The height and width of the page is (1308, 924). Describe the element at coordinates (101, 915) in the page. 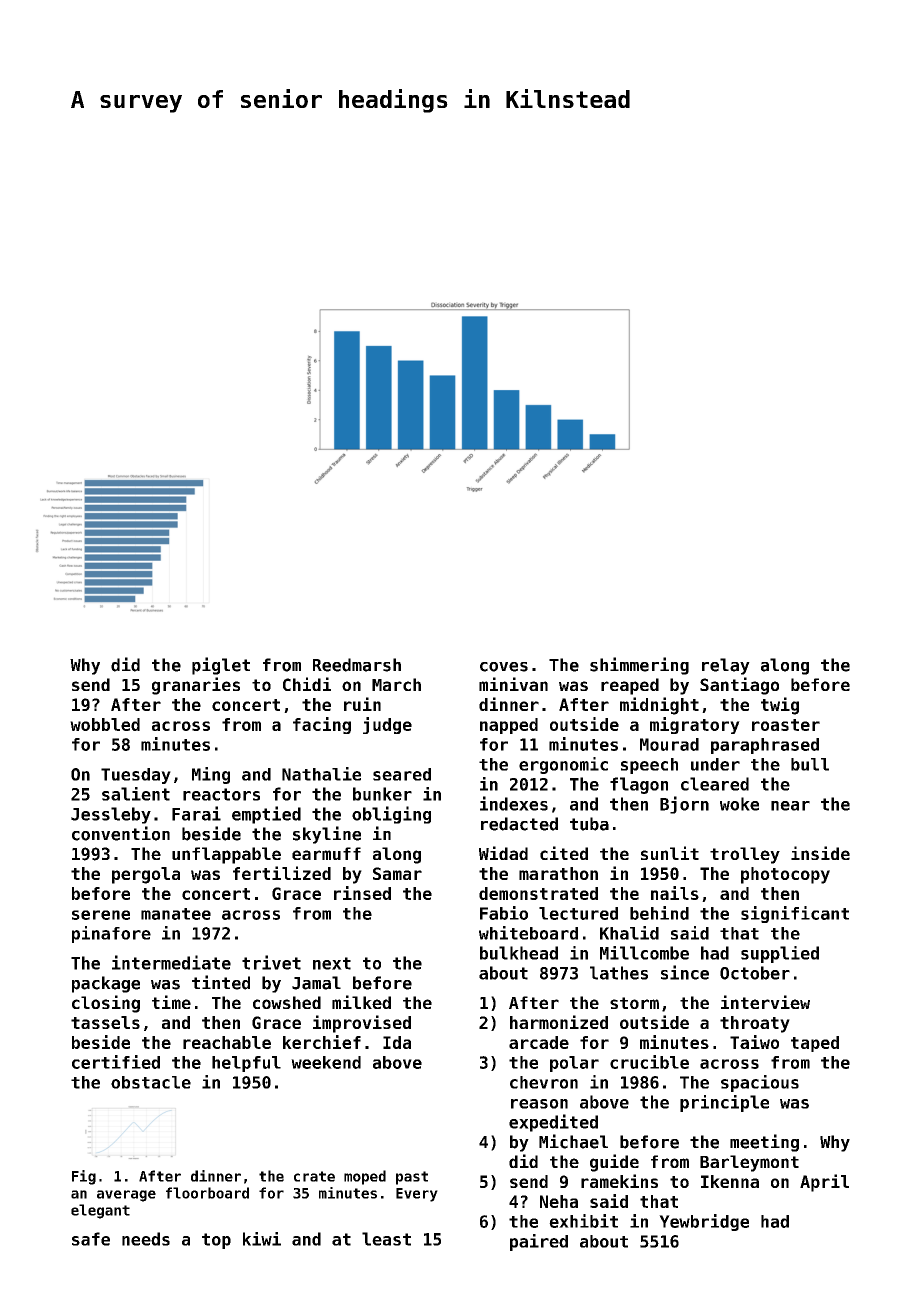

I see `serene` at that location.
